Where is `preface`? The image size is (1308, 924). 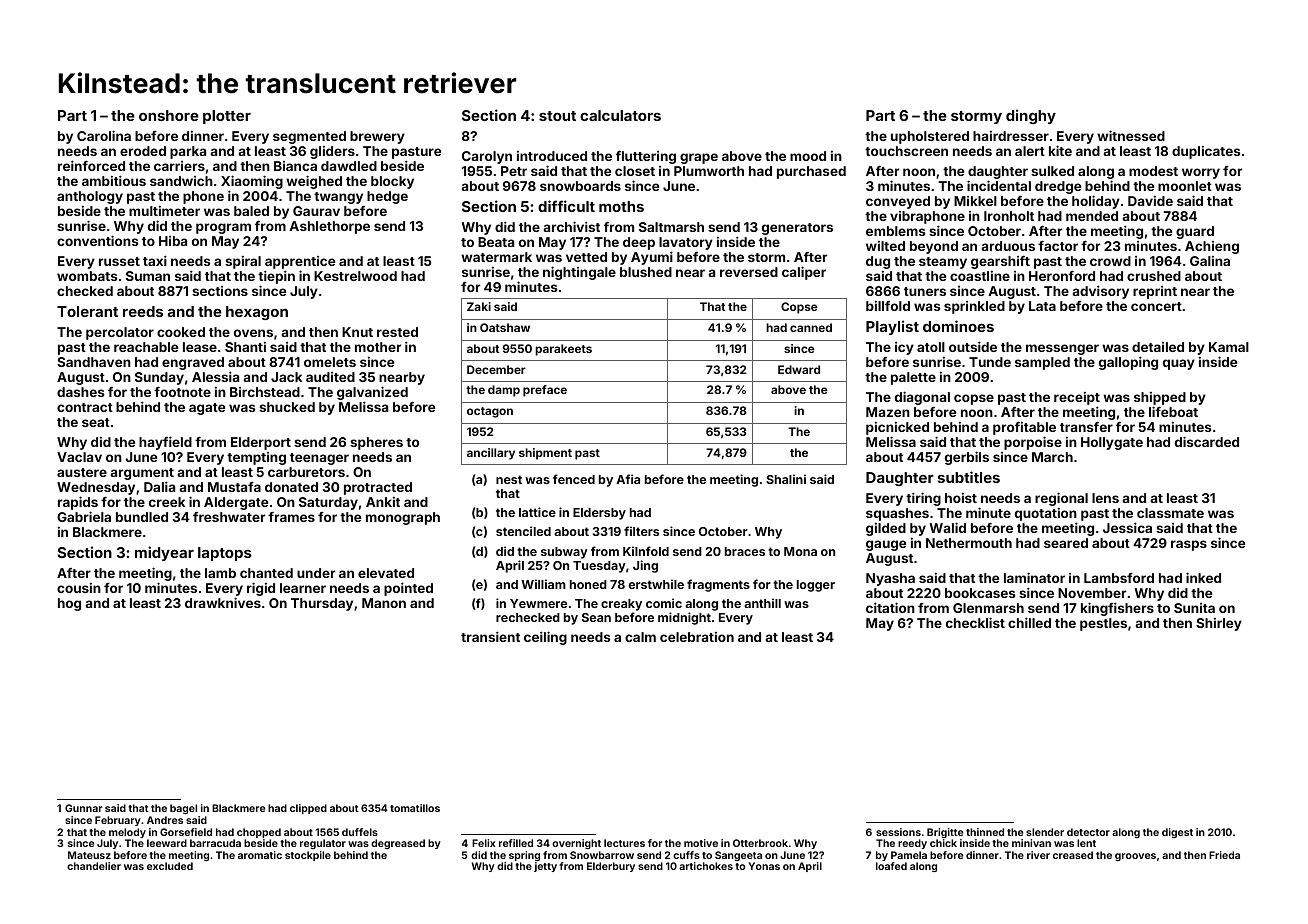
preface is located at coordinates (545, 391).
